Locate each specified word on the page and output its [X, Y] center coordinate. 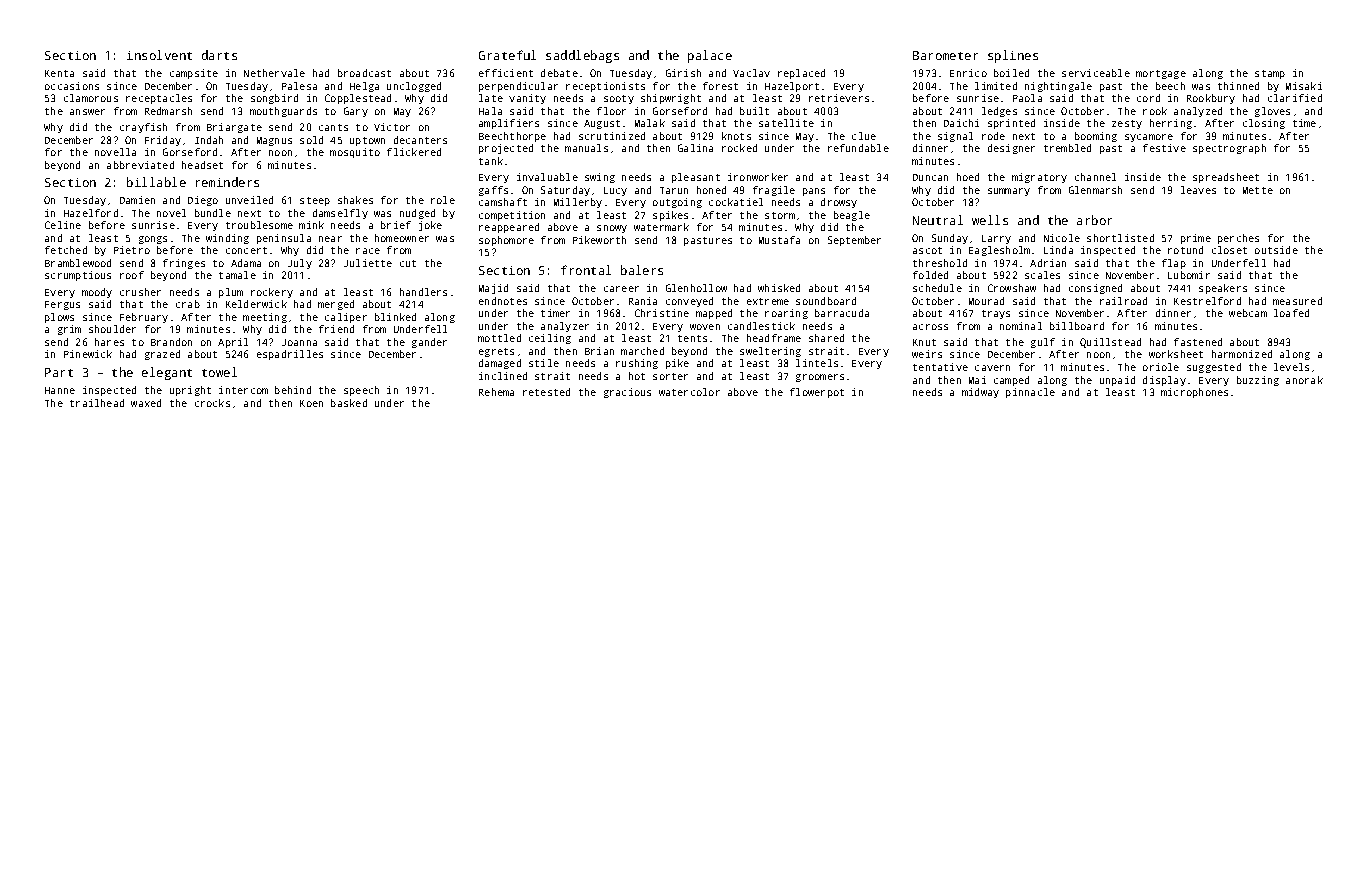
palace [710, 56]
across [930, 327]
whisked [779, 288]
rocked [739, 148]
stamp [1270, 74]
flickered [414, 152]
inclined [503, 376]
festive [1164, 148]
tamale [237, 275]
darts [219, 55]
